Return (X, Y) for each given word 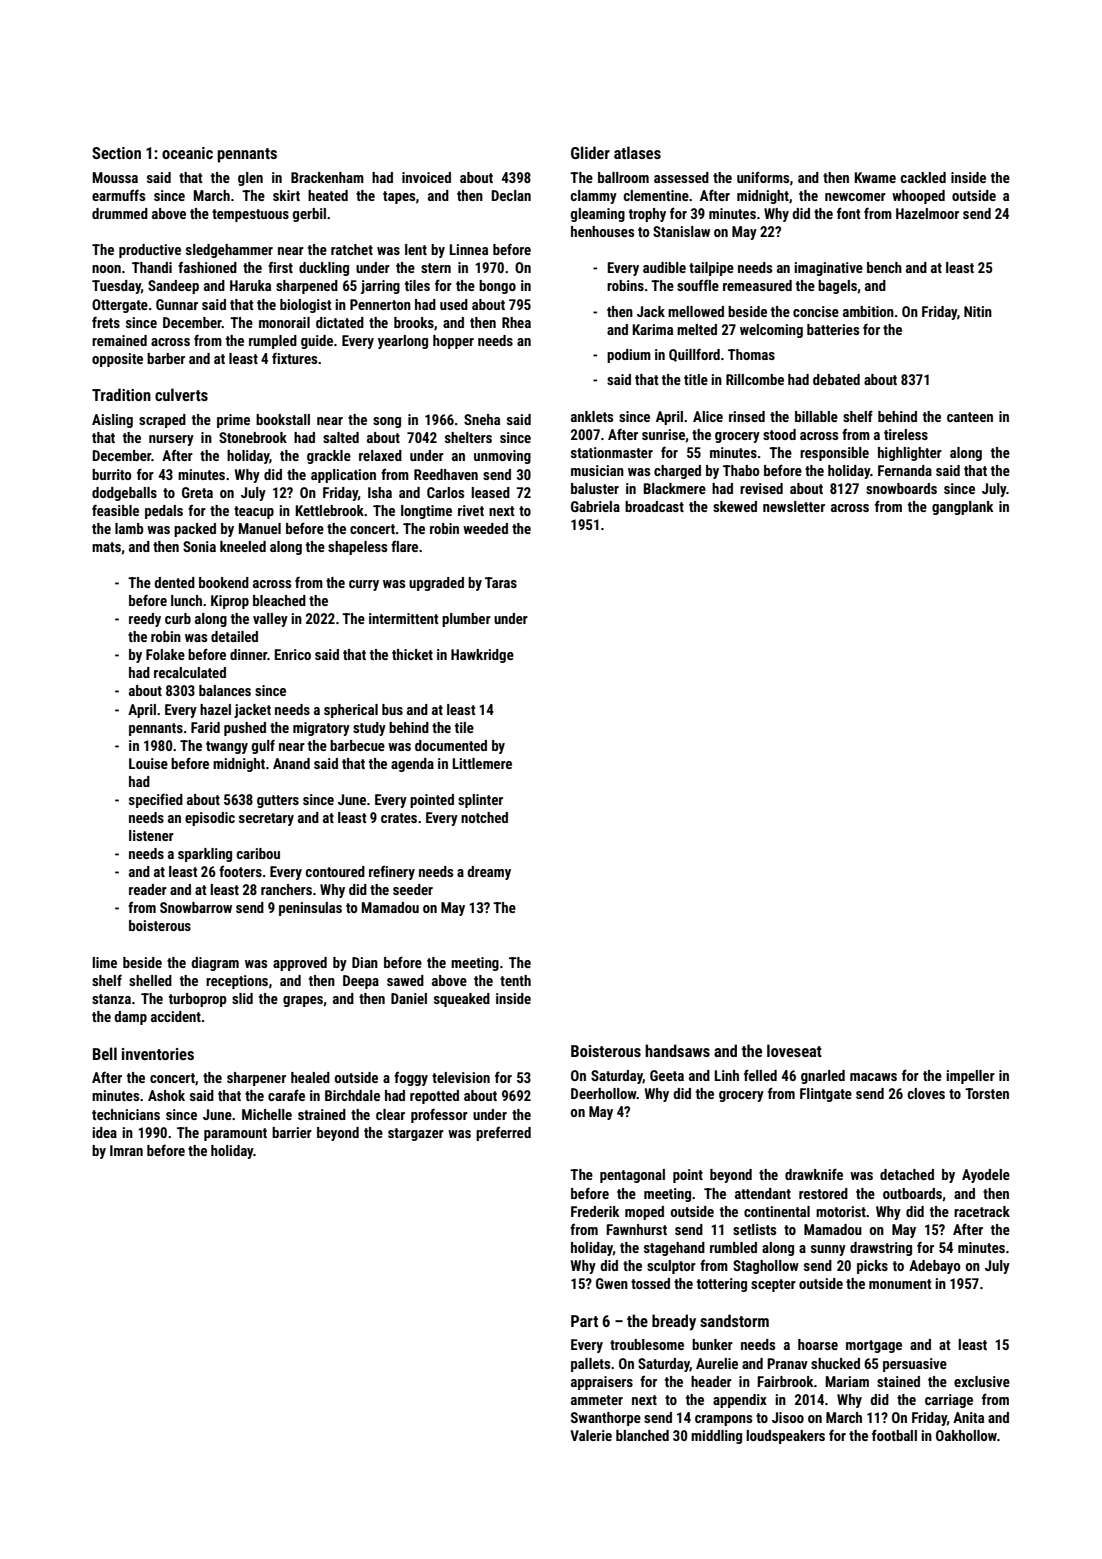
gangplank (963, 508)
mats (106, 547)
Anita (968, 1417)
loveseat (794, 1050)
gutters (278, 801)
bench (884, 267)
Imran (126, 1150)
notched (484, 817)
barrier (292, 1132)
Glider (590, 152)
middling (716, 1437)
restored (823, 1193)
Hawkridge (482, 656)
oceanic (187, 153)
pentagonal (632, 1176)
